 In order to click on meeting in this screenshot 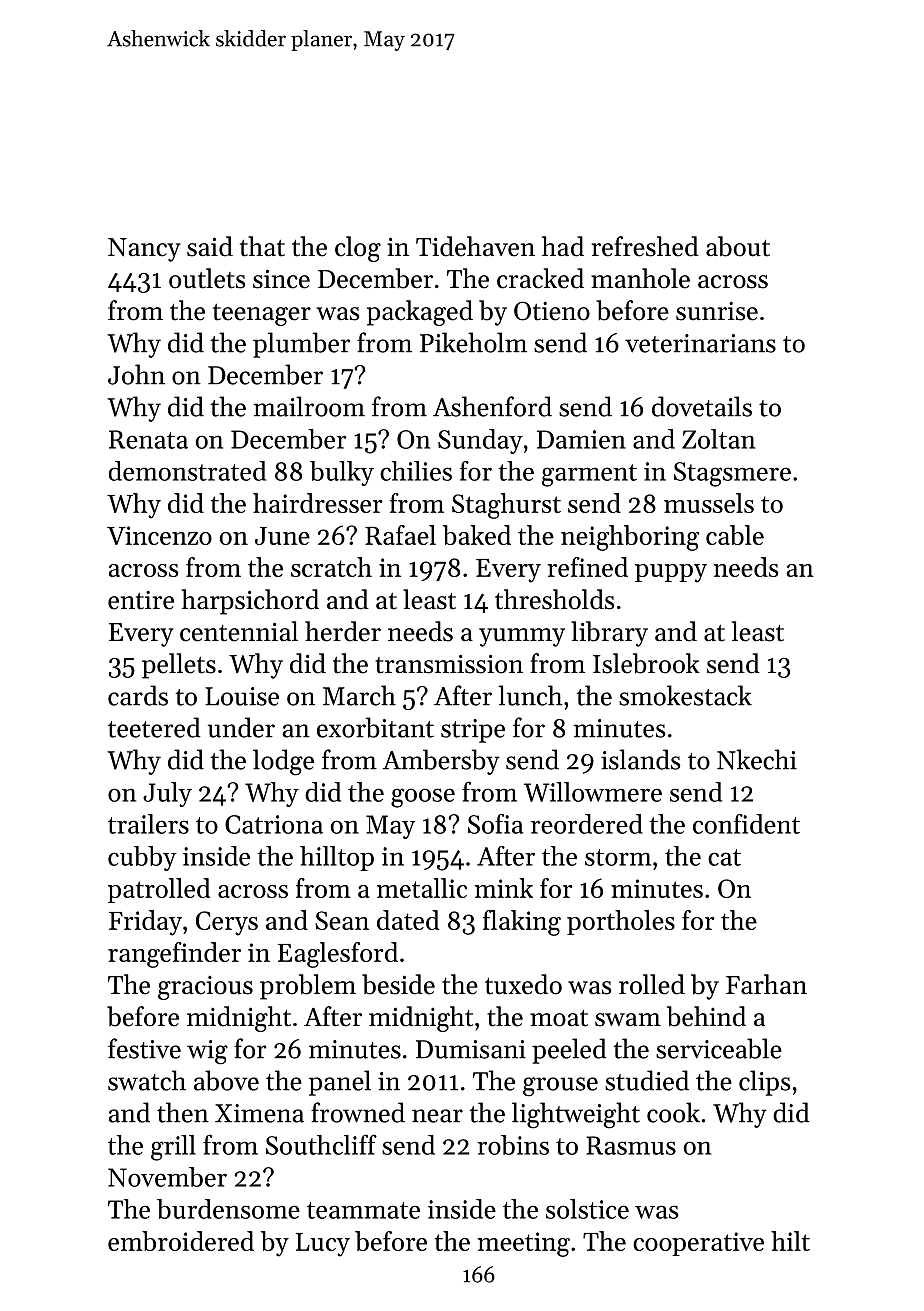, I will do `click(524, 1244)`.
